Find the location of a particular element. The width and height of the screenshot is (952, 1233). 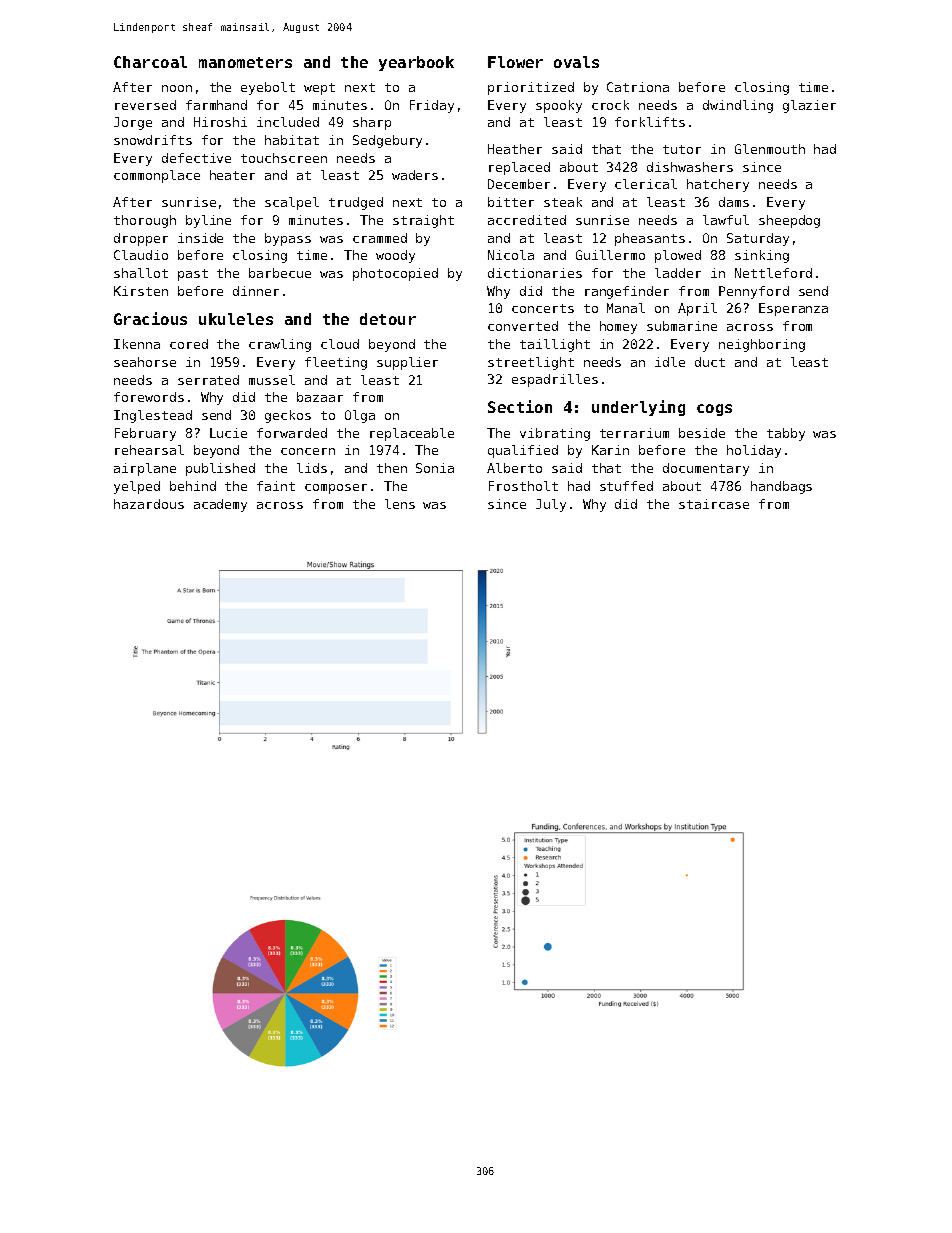

forklifts is located at coordinates (650, 122).
